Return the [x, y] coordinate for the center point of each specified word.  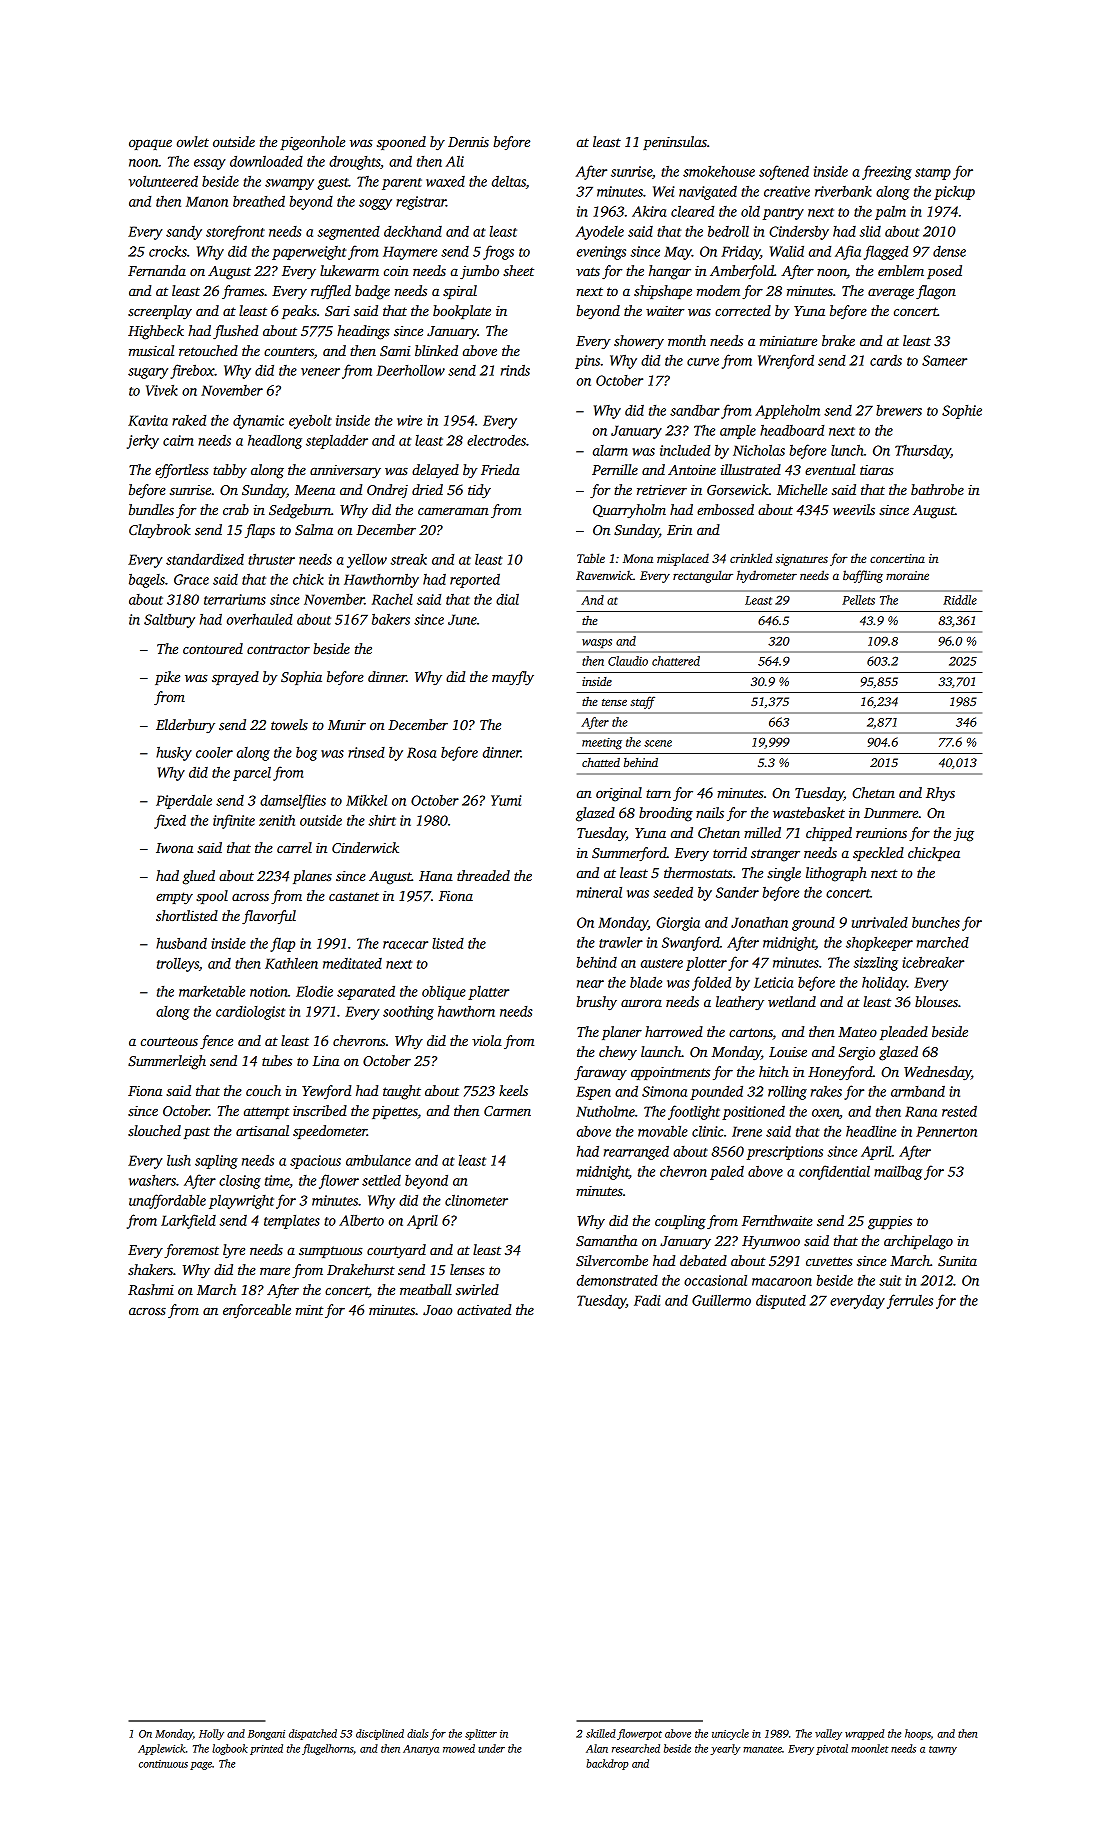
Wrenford [786, 361]
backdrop [607, 1764]
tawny [943, 1750]
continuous [163, 1764]
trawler [621, 942]
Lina [326, 1061]
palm [890, 213]
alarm [610, 450]
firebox [192, 371]
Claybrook [160, 531]
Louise [788, 1052]
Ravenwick [604, 575]
